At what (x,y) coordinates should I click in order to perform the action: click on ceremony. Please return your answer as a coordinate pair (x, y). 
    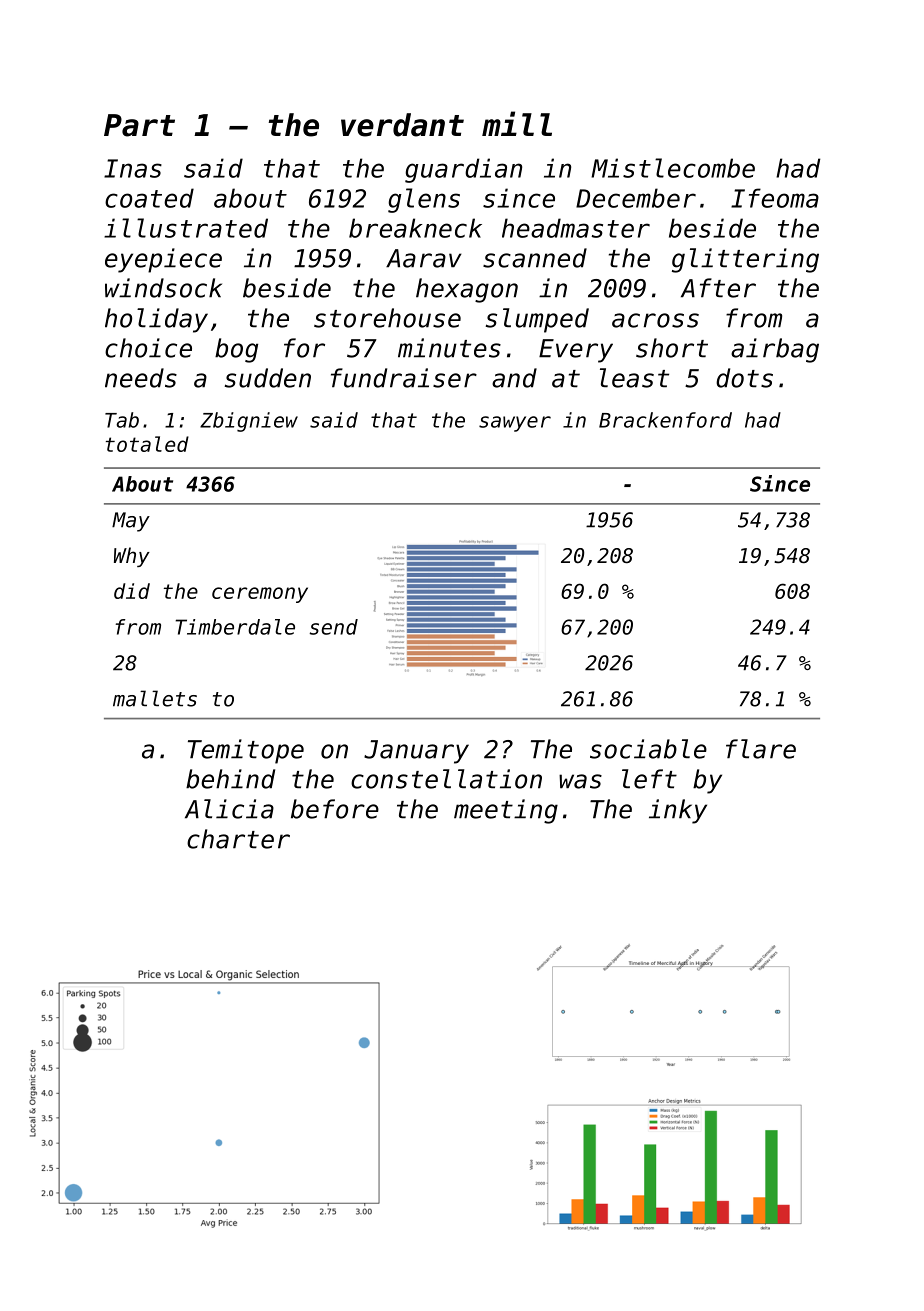
    Looking at the image, I should click on (260, 595).
